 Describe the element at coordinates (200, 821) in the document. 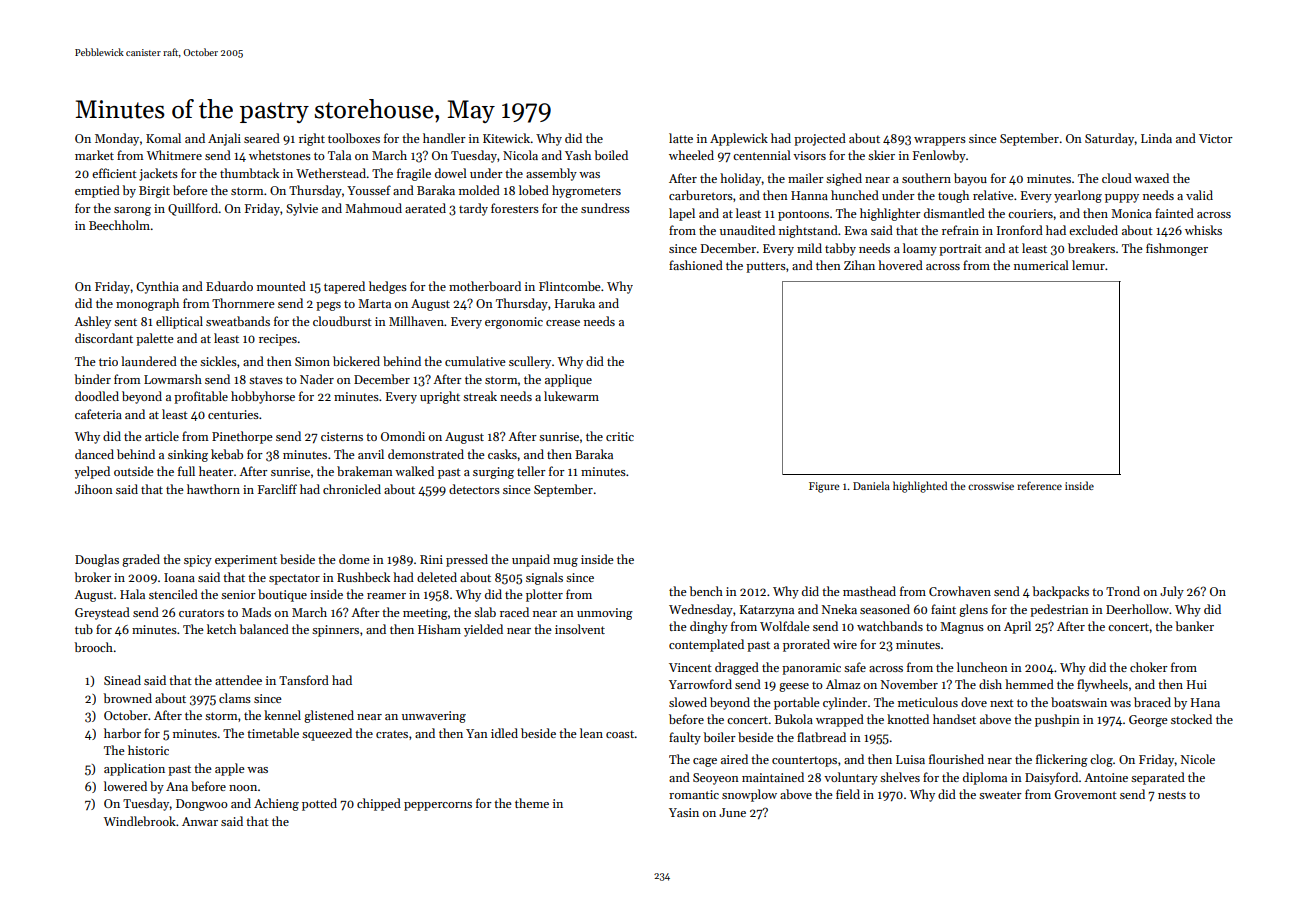

I see `Anwar` at that location.
